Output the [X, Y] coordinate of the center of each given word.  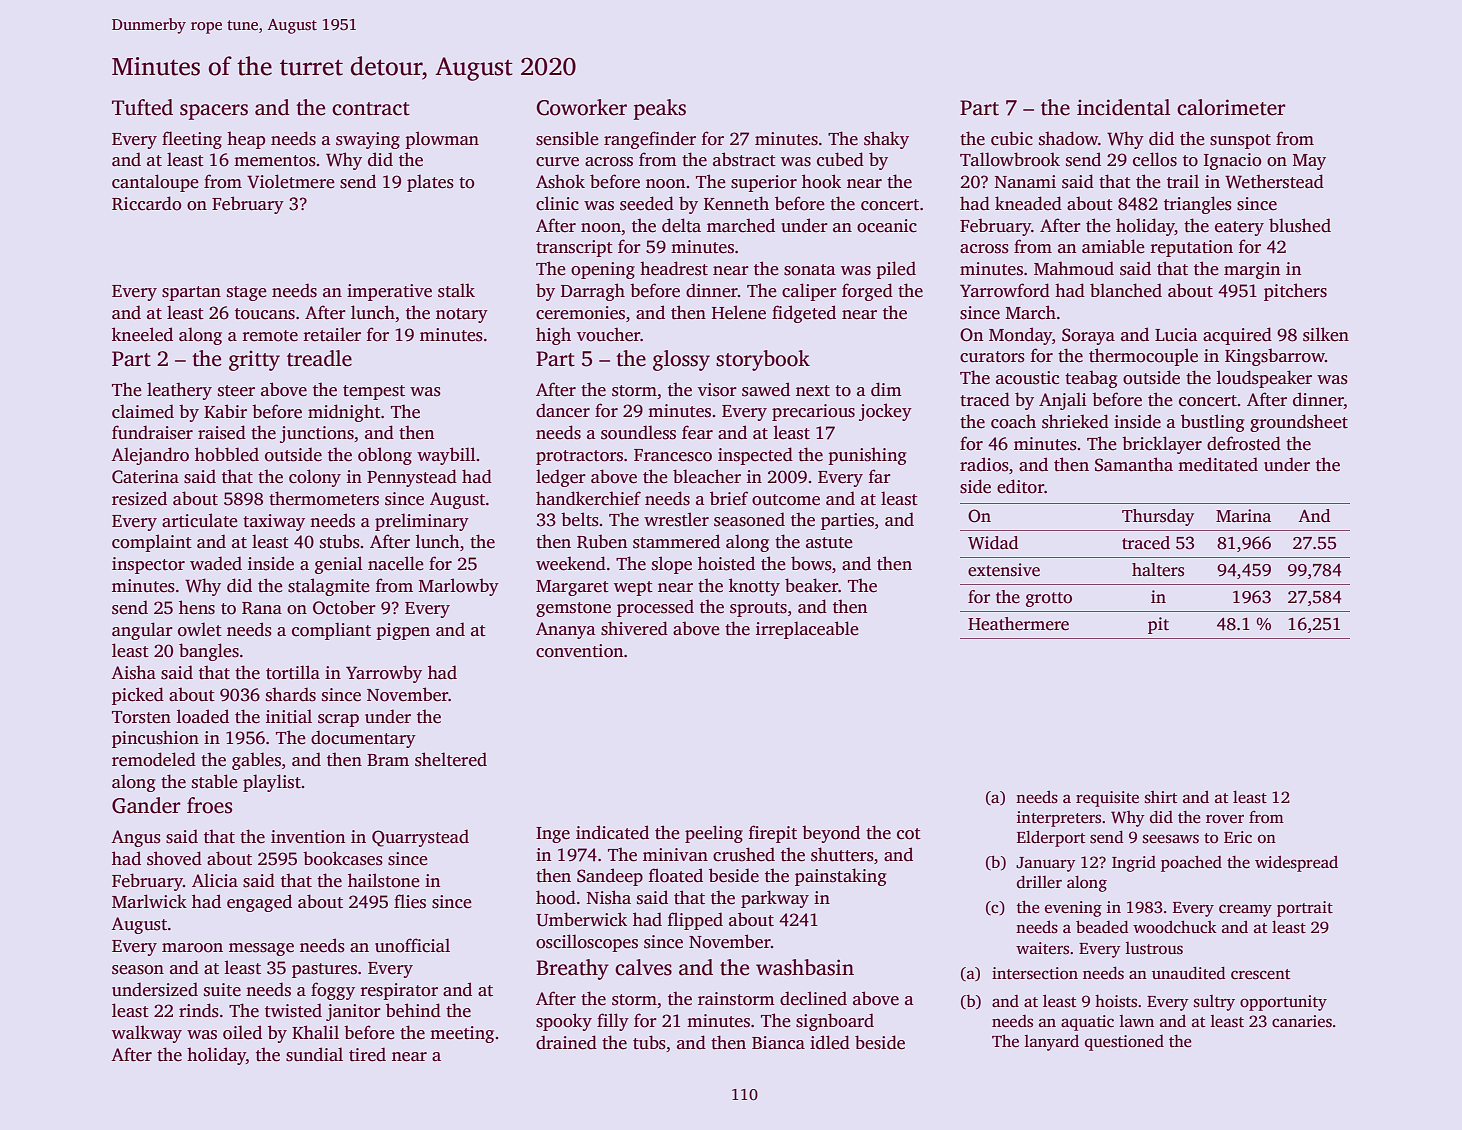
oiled [242, 1032]
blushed [1300, 225]
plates [430, 183]
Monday [1020, 336]
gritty [254, 360]
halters [1158, 570]
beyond [831, 834]
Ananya [565, 630]
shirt [1161, 797]
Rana [262, 608]
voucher [609, 334]
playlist [272, 783]
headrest [674, 268]
